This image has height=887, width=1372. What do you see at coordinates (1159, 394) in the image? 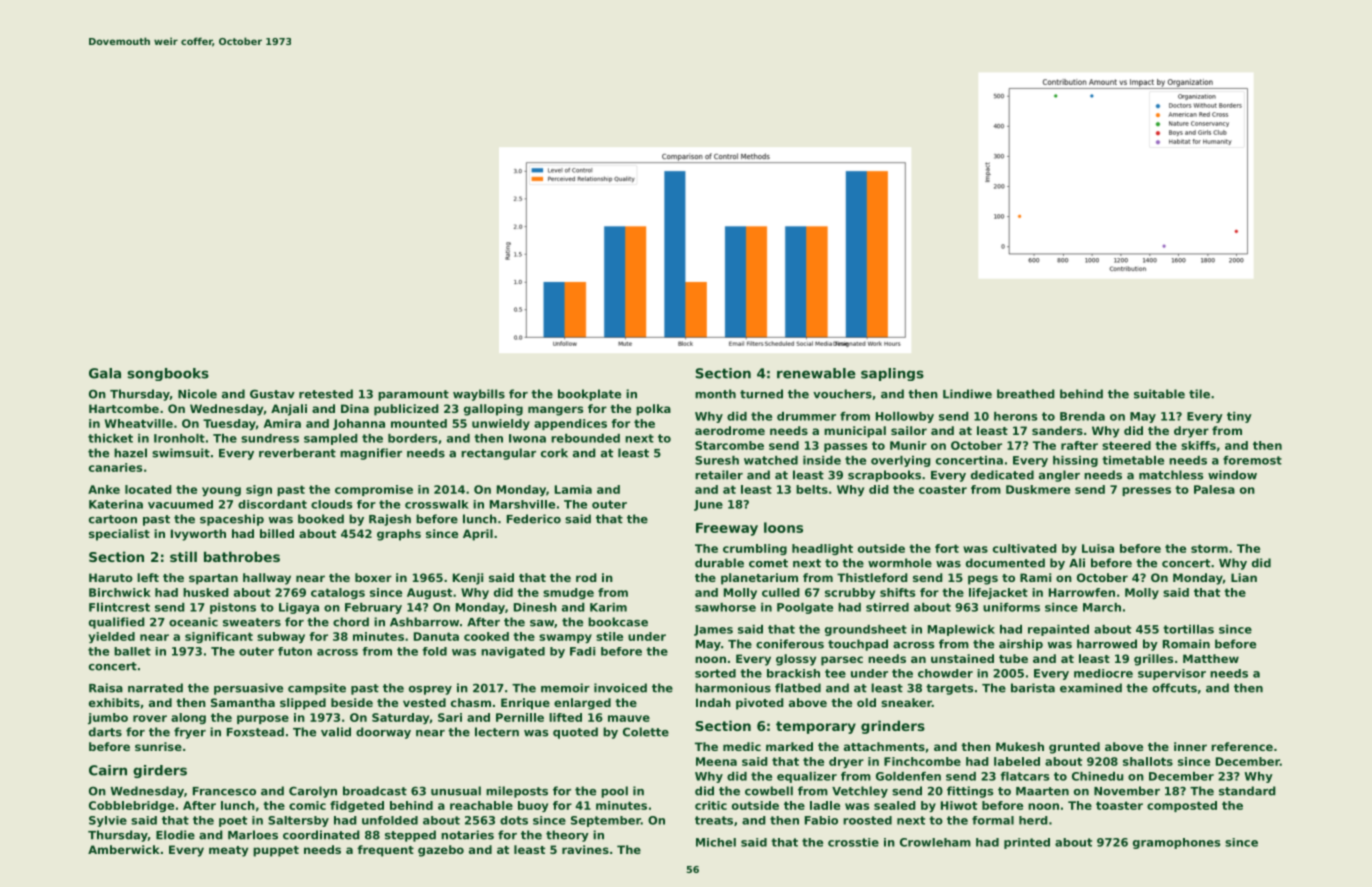
I see `suitable` at bounding box center [1159, 394].
